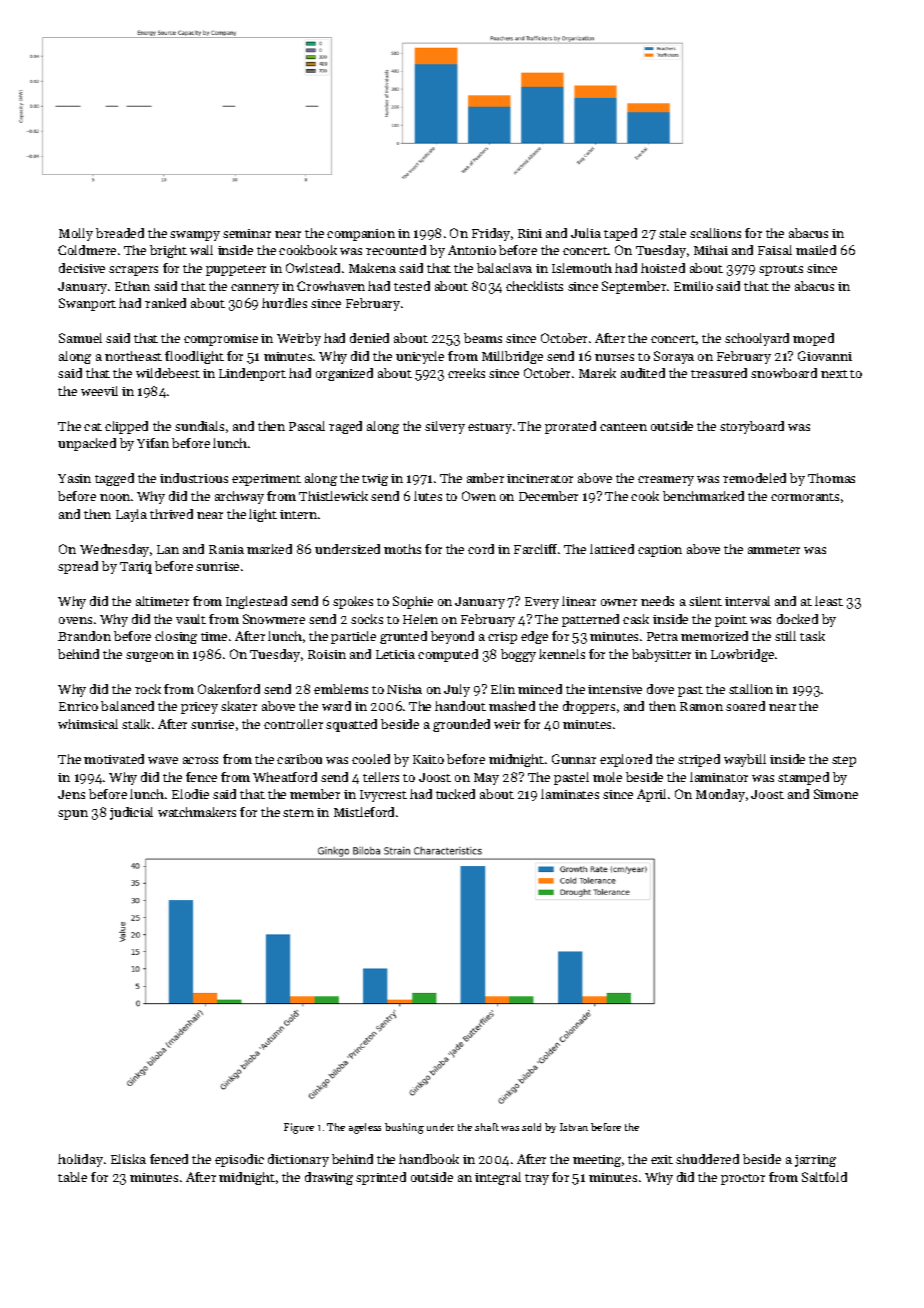 This screenshot has width=924, height=1308. Describe the element at coordinates (252, 374) in the screenshot. I see `Lindenport` at that location.
